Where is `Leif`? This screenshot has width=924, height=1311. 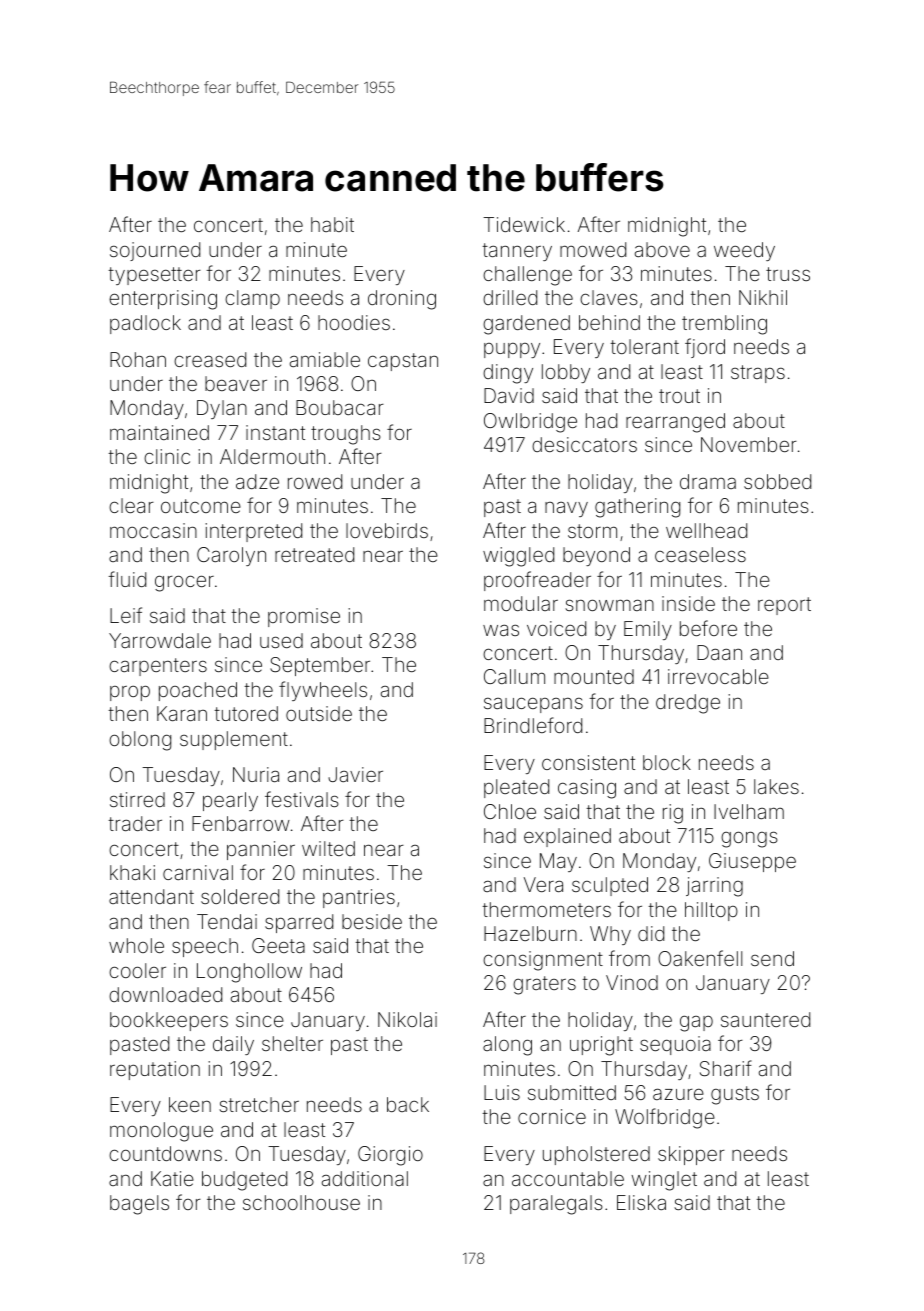
Leif is located at coordinates (126, 615).
